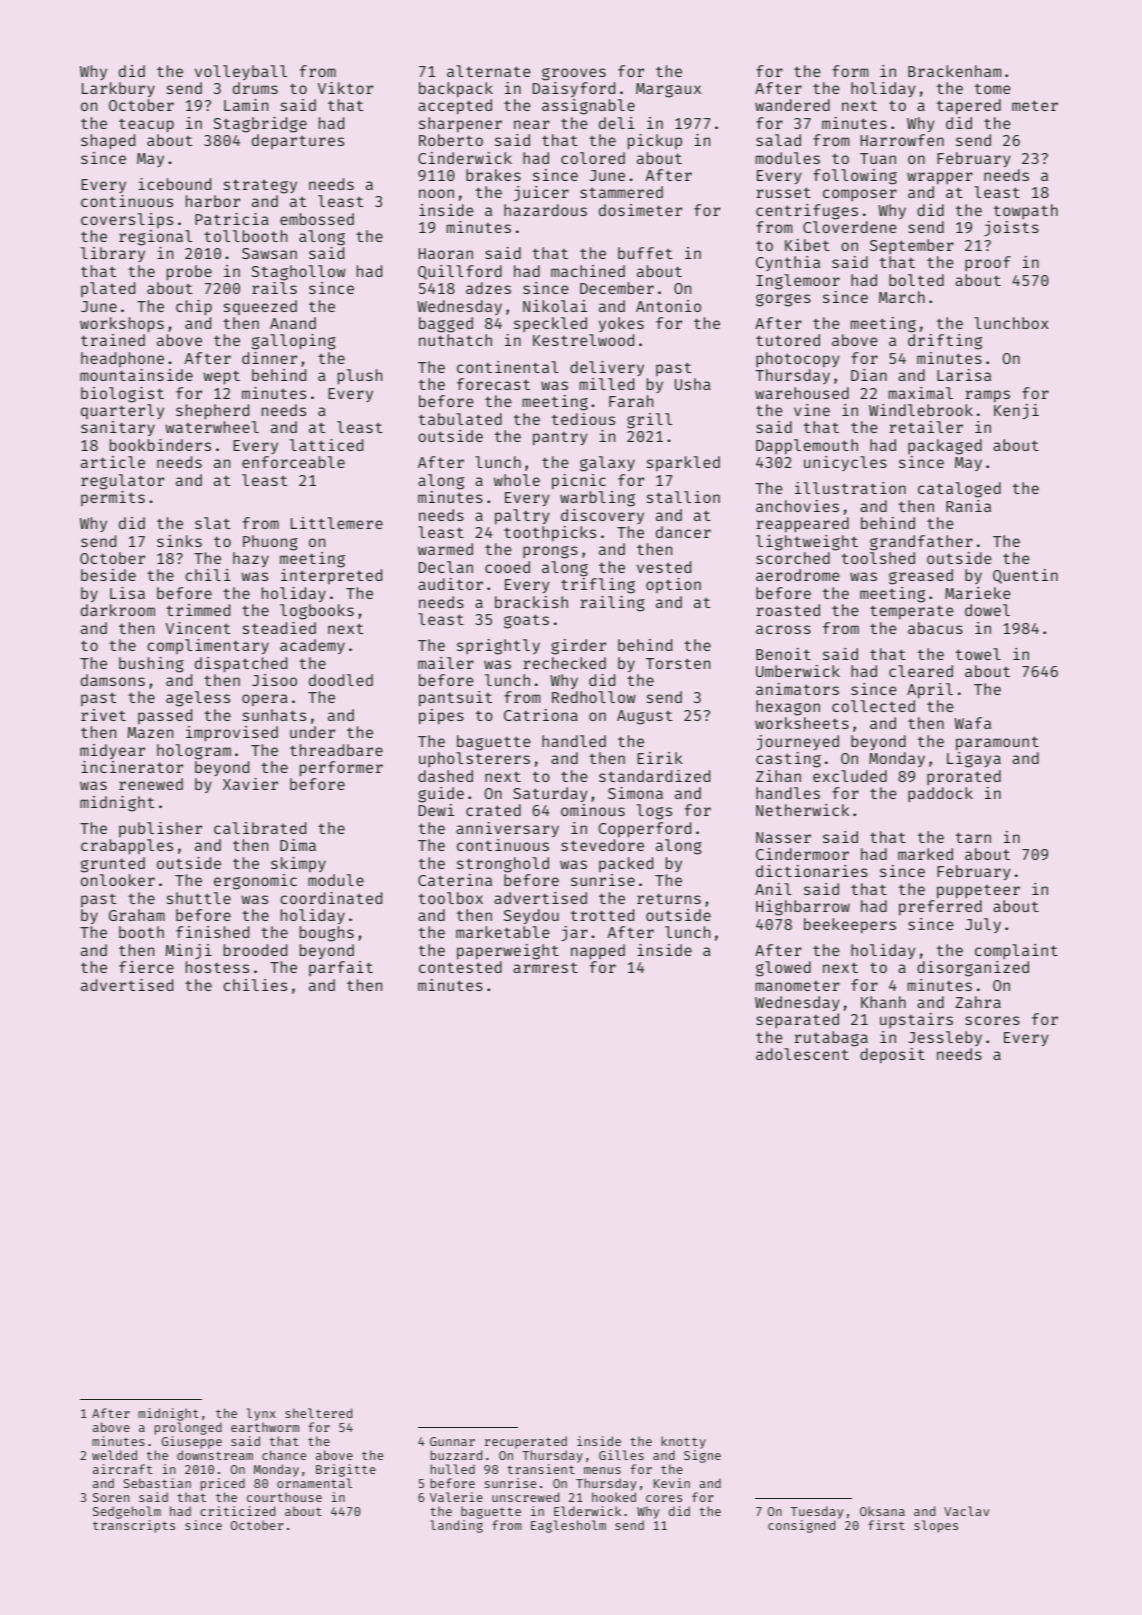 The height and width of the screenshot is (1615, 1142). I want to click on tapered, so click(969, 107).
